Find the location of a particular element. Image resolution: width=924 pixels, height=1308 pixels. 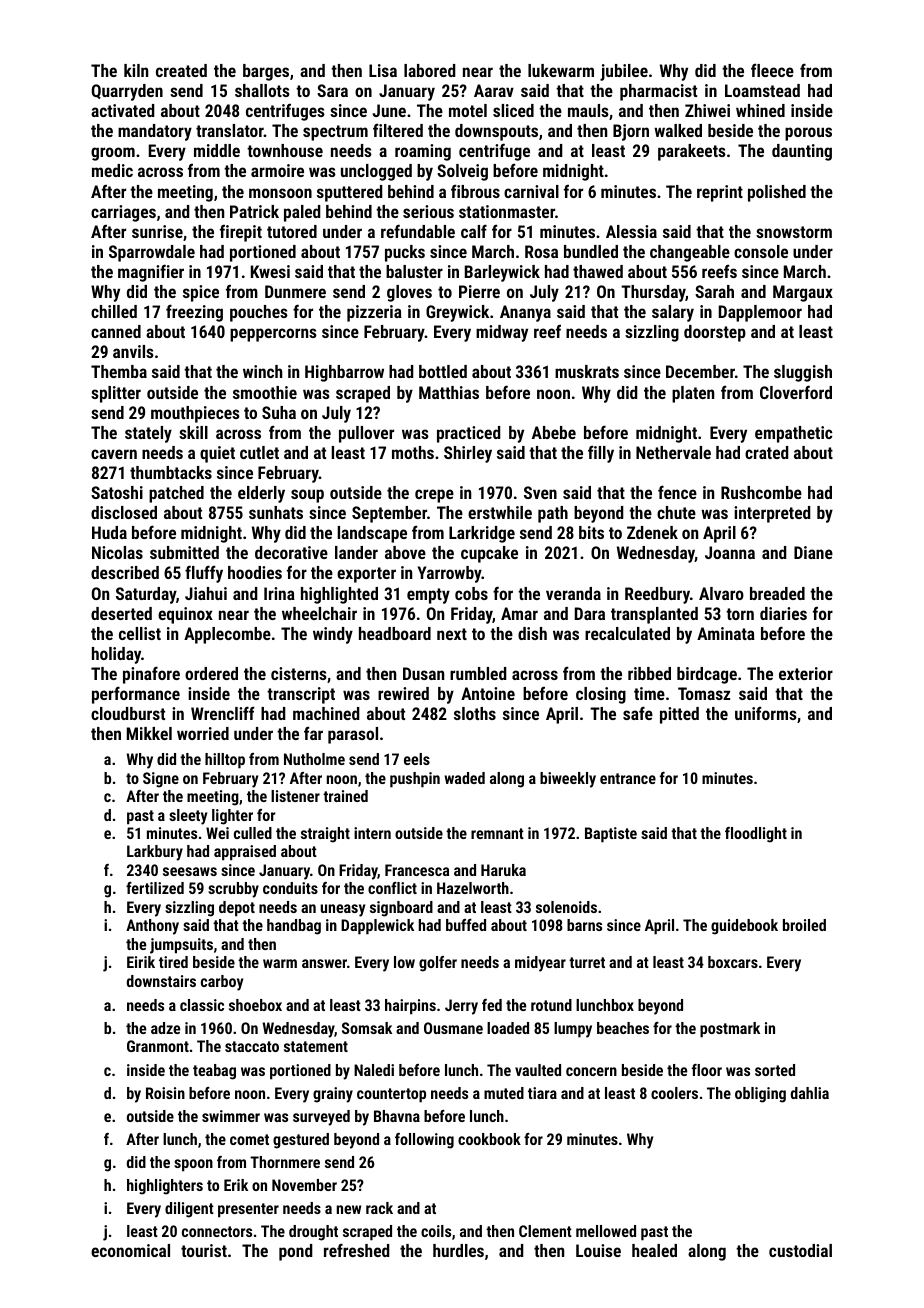

economical is located at coordinates (130, 1250).
